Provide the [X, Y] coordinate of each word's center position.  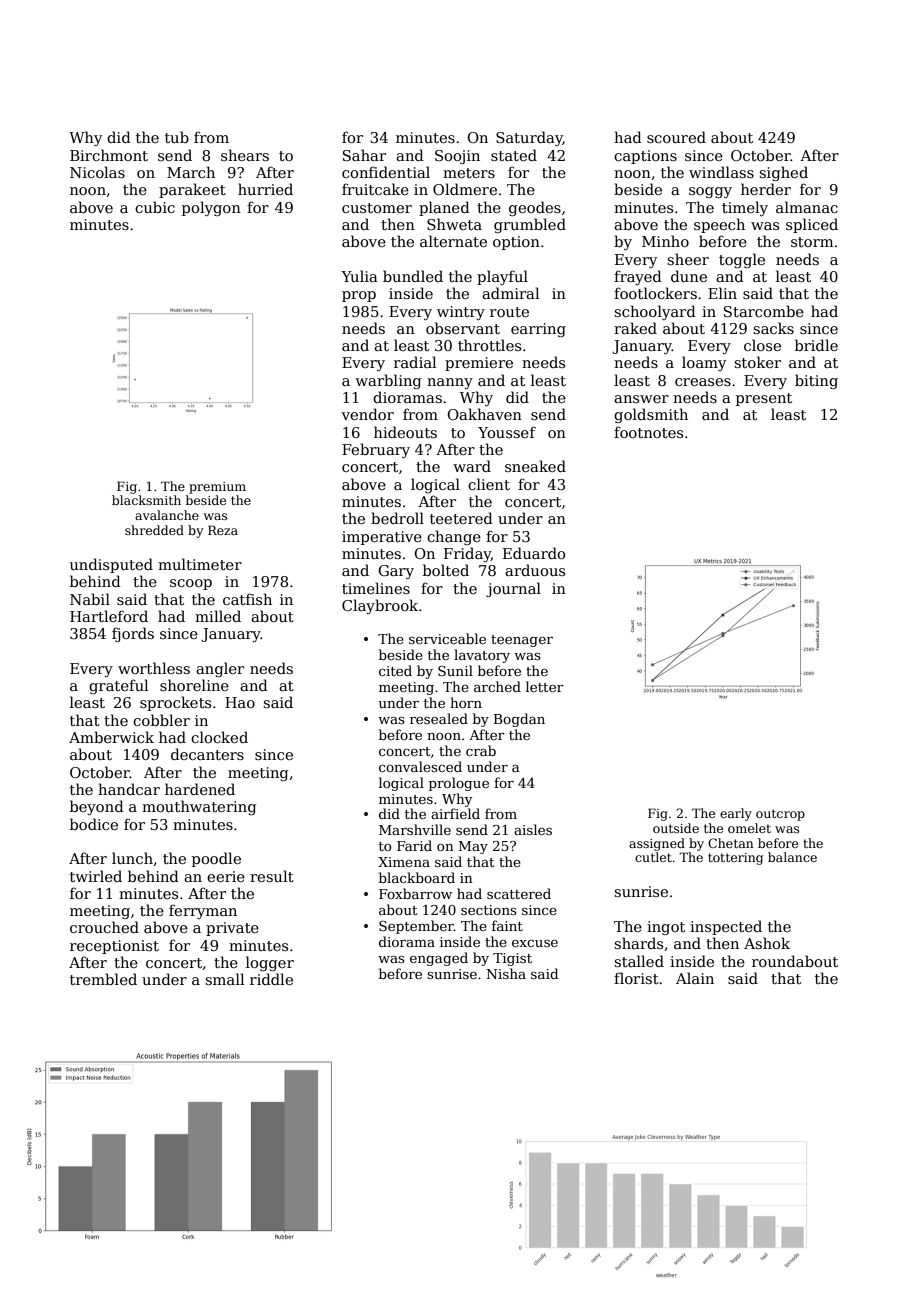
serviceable [447, 638]
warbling [388, 381]
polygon [211, 208]
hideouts [405, 432]
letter [545, 686]
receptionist [114, 947]
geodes [535, 208]
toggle [742, 260]
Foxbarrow [415, 893]
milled [218, 616]
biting [816, 381]
